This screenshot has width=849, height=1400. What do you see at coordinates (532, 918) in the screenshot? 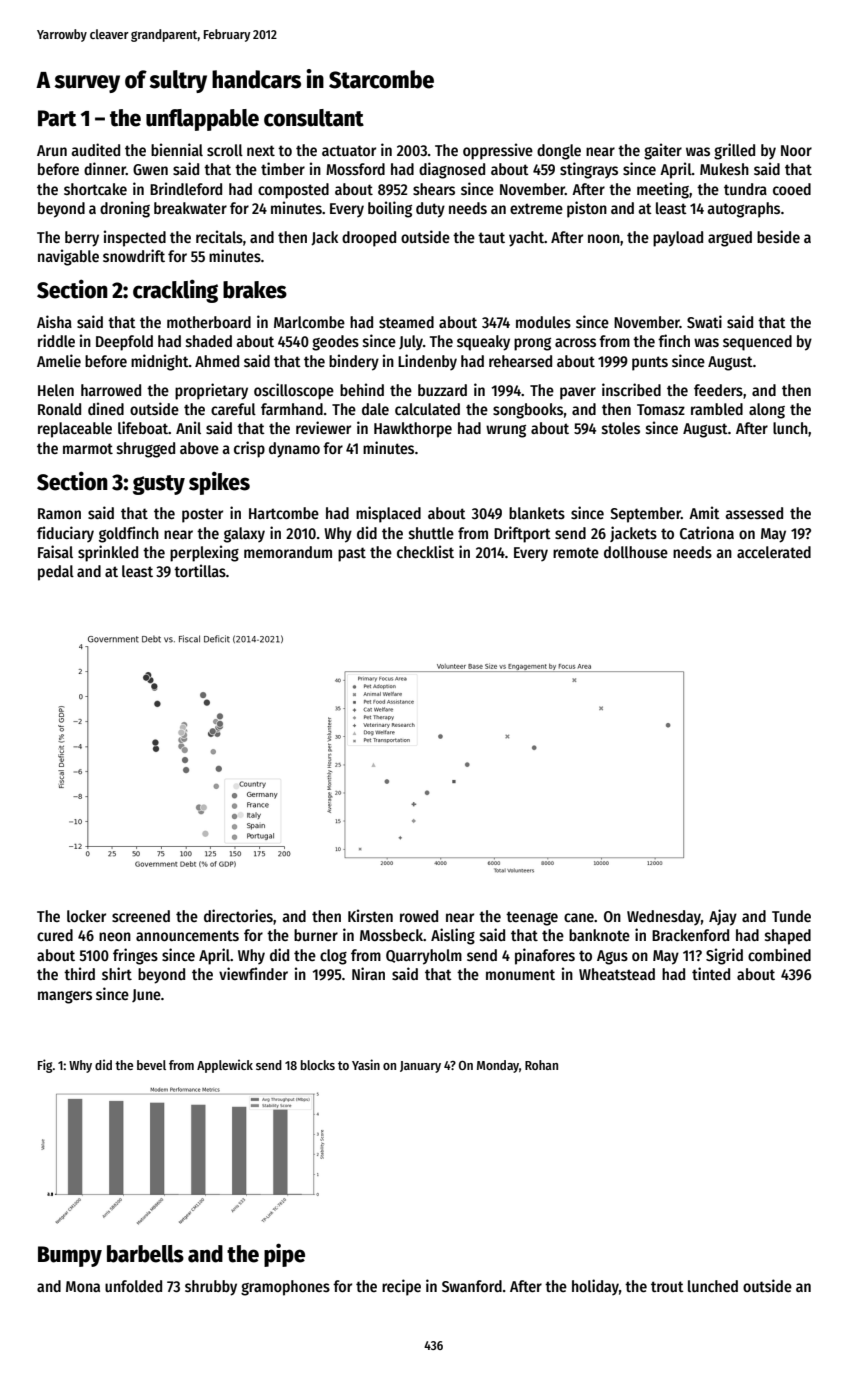
I see `teenage` at bounding box center [532, 918].
